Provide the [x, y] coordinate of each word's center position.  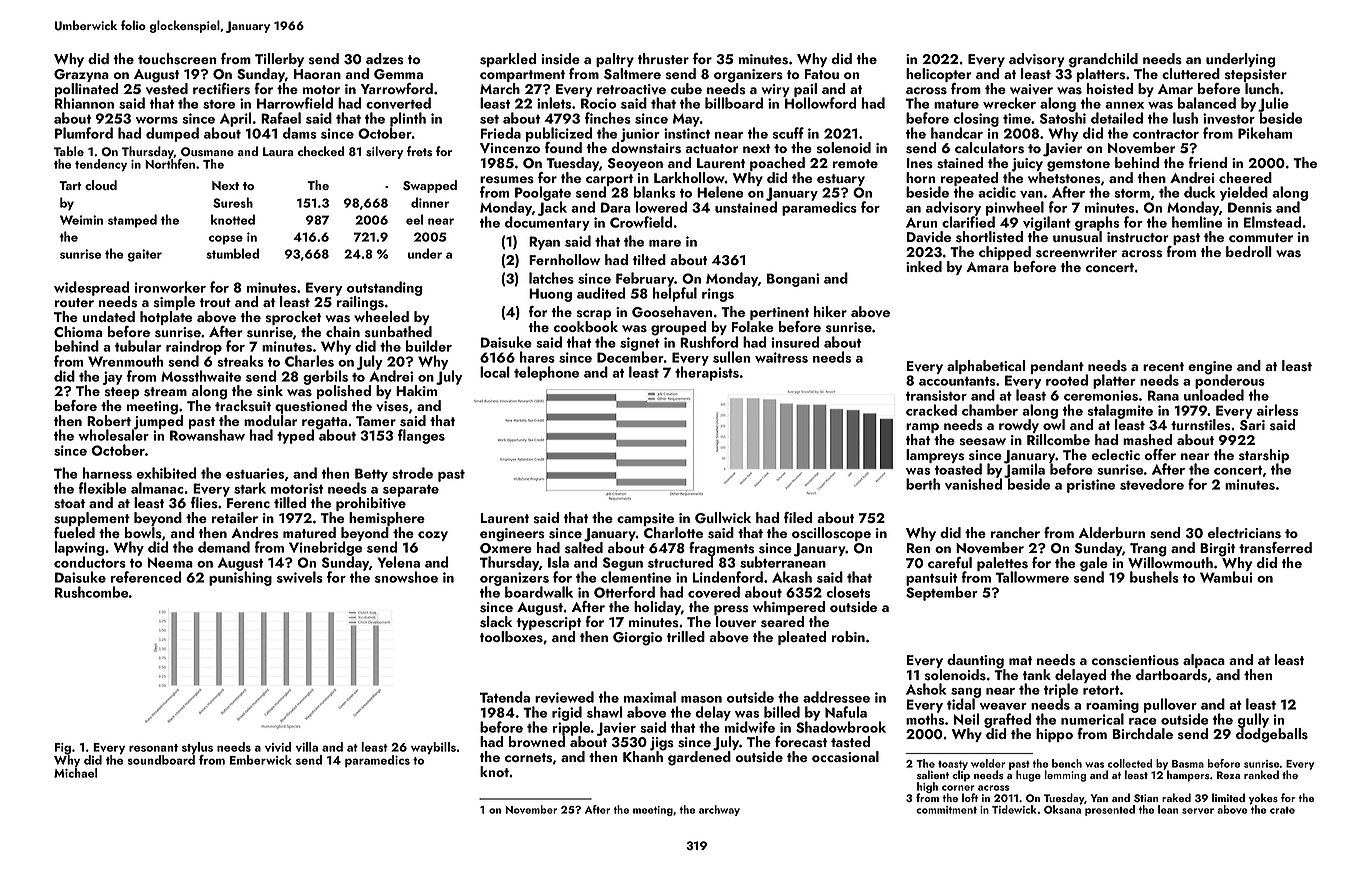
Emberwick [261, 760]
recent [1163, 366]
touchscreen [177, 59]
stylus [197, 748]
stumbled [232, 253]
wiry [776, 90]
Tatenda [505, 697]
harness [107, 473]
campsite [645, 519]
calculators [989, 148]
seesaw [982, 442]
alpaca [1204, 661]
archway [719, 810]
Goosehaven [672, 312]
